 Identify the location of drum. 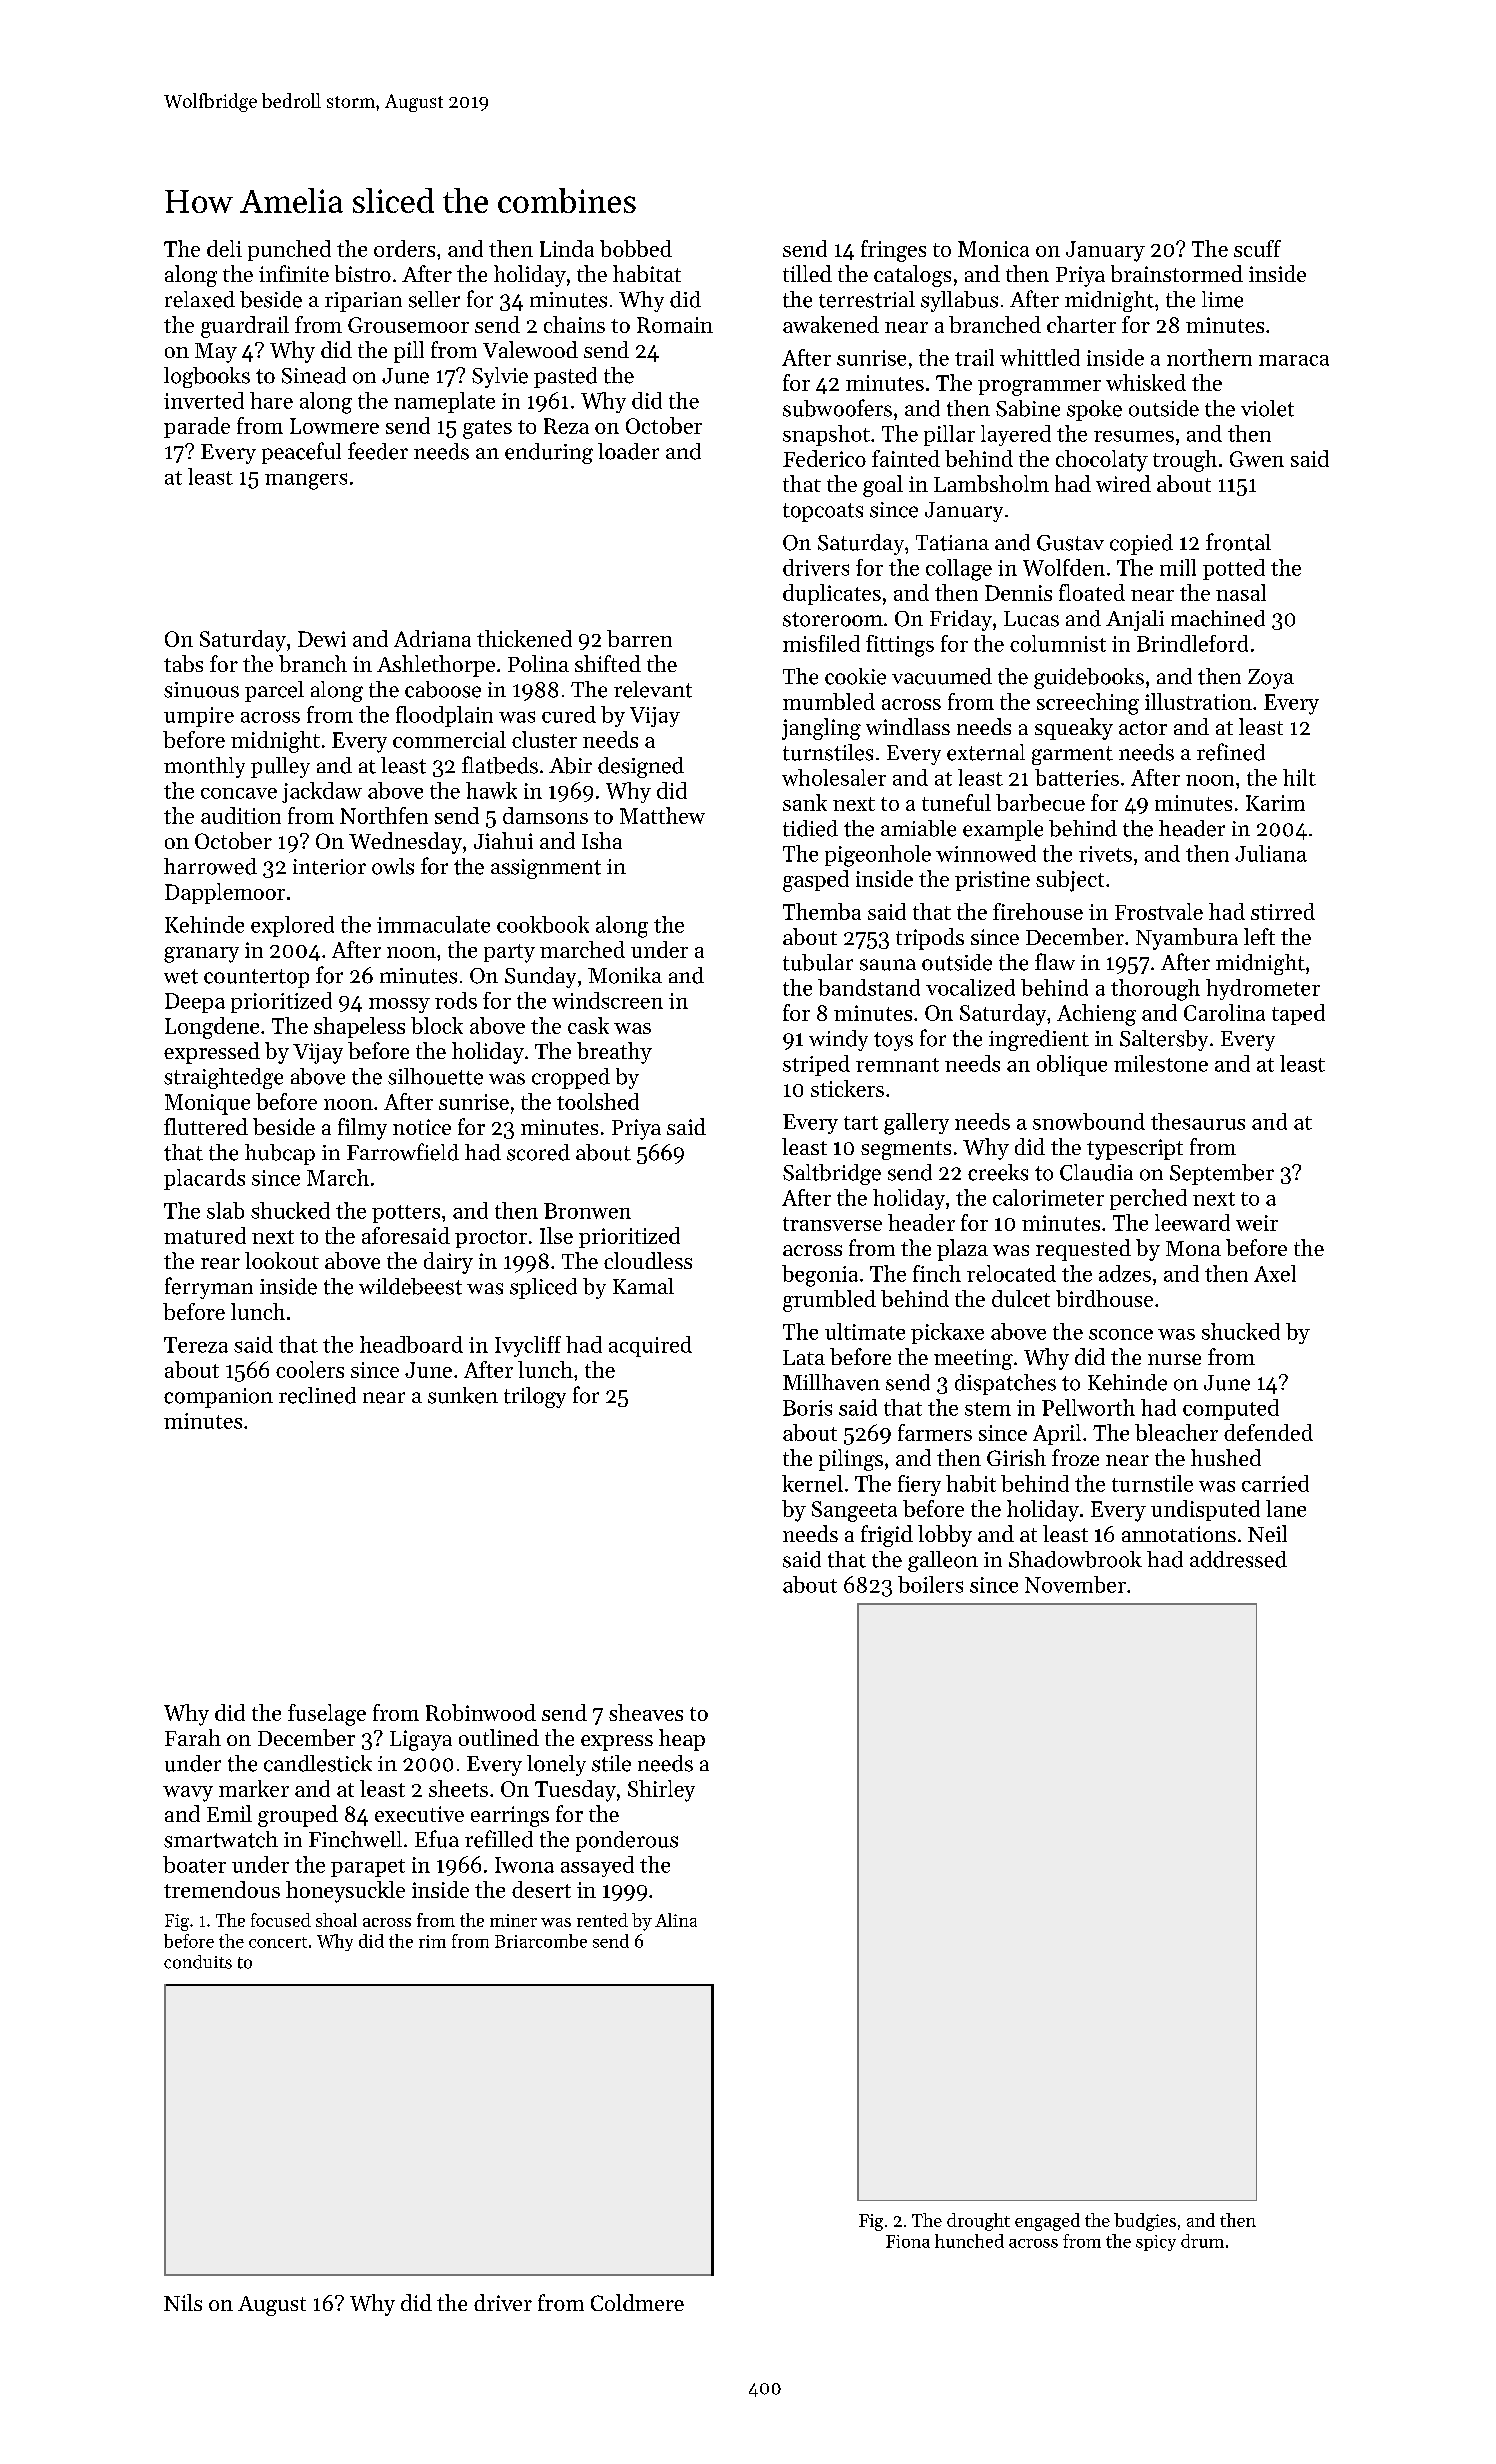
(1202, 2241).
